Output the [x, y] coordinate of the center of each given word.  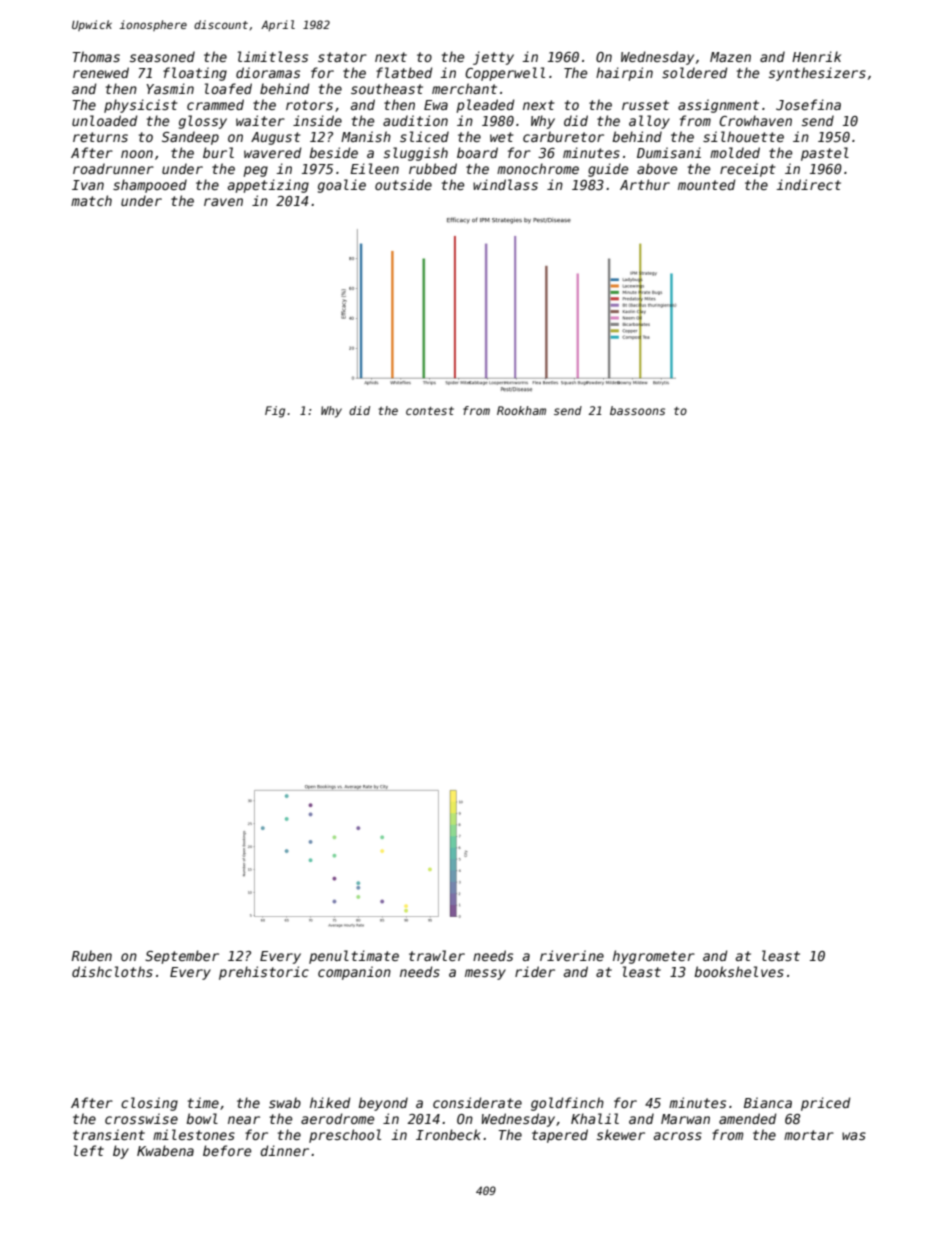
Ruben [91, 955]
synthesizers [817, 74]
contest [430, 411]
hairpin [624, 74]
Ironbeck [448, 1134]
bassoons [637, 410]
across [678, 1136]
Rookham [521, 410]
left [89, 1150]
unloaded [104, 120]
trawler [437, 955]
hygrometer [654, 957]
